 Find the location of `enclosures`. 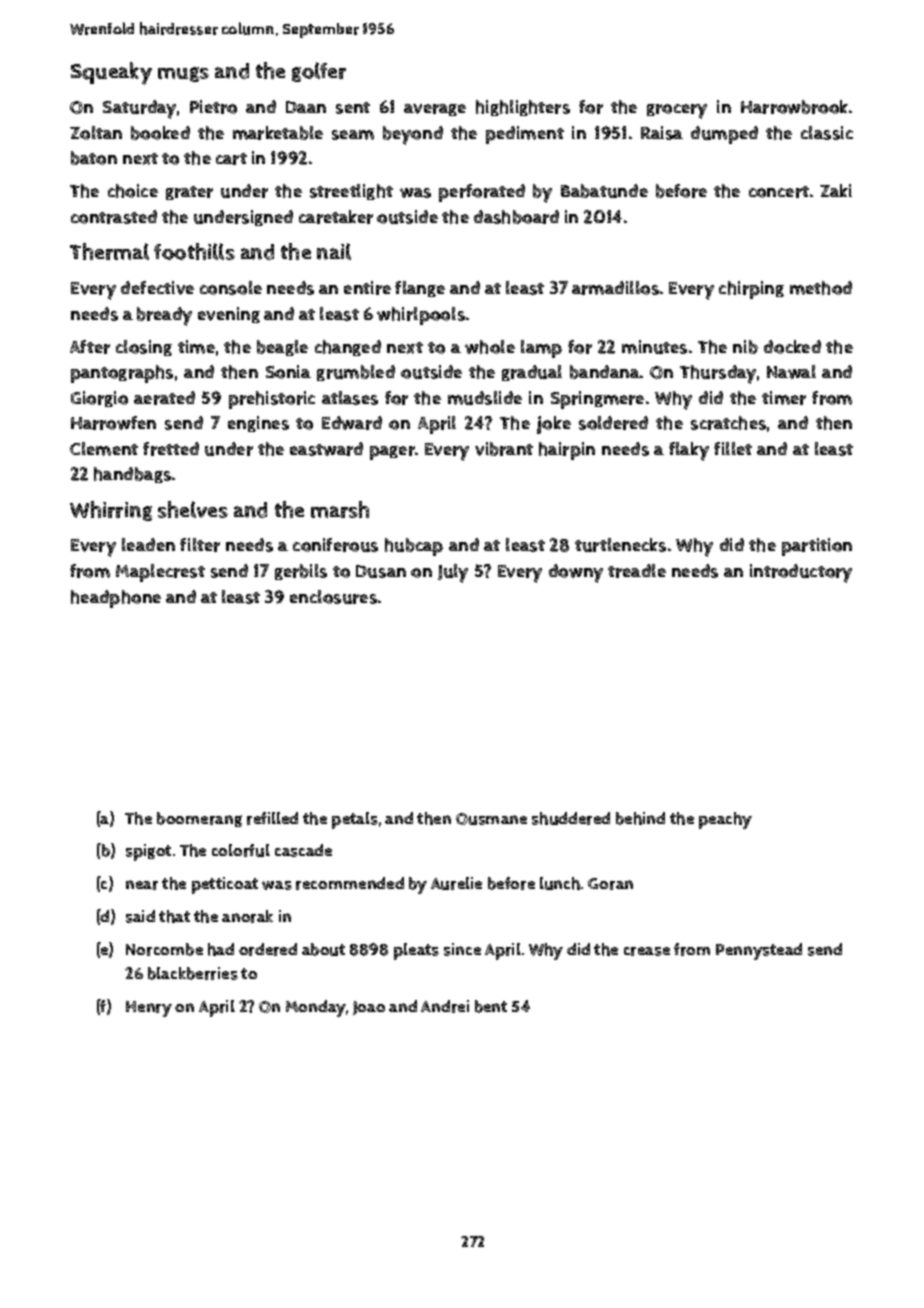

enclosures is located at coordinates (333, 597).
